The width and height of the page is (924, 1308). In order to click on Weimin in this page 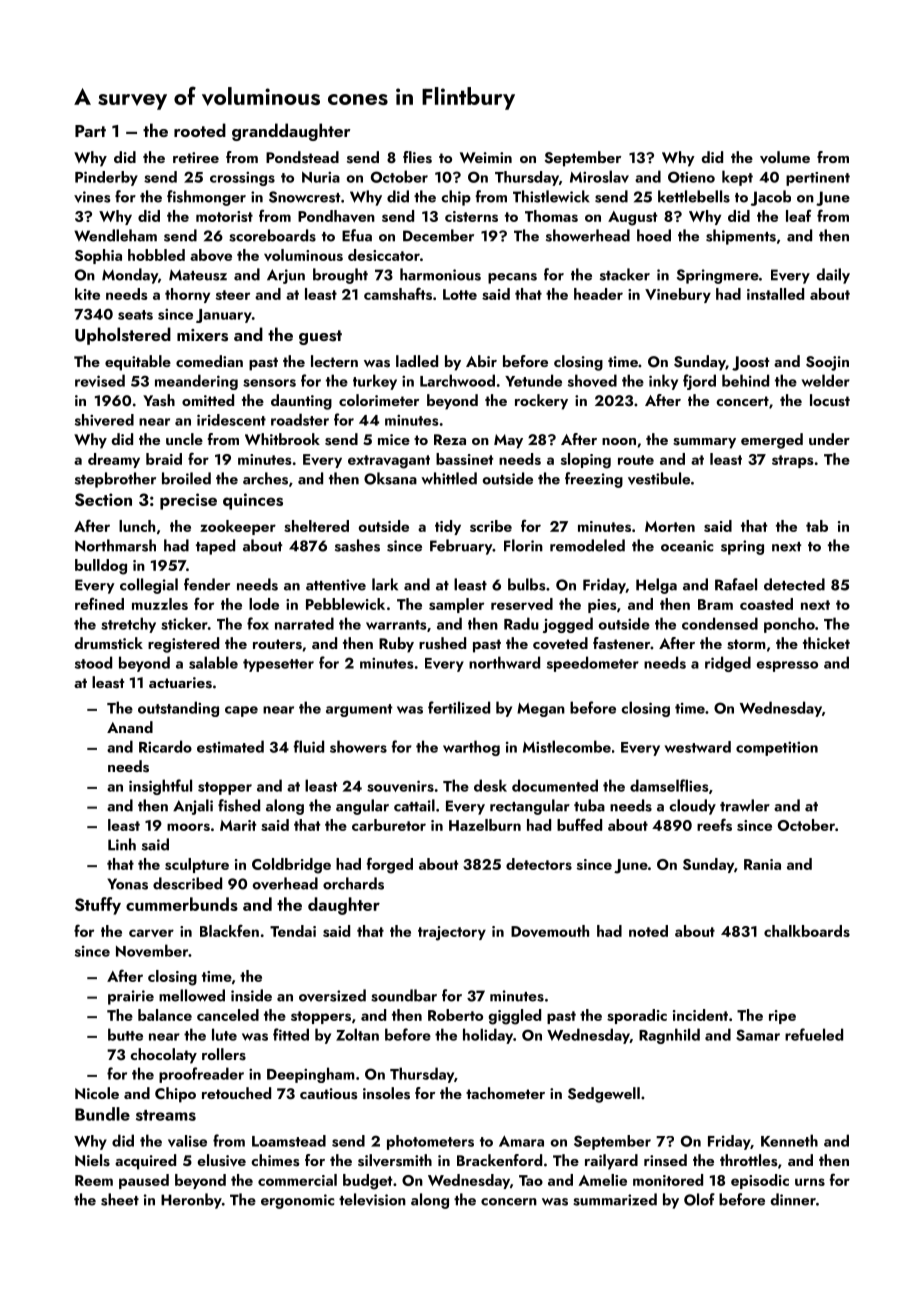, I will do `click(486, 157)`.
